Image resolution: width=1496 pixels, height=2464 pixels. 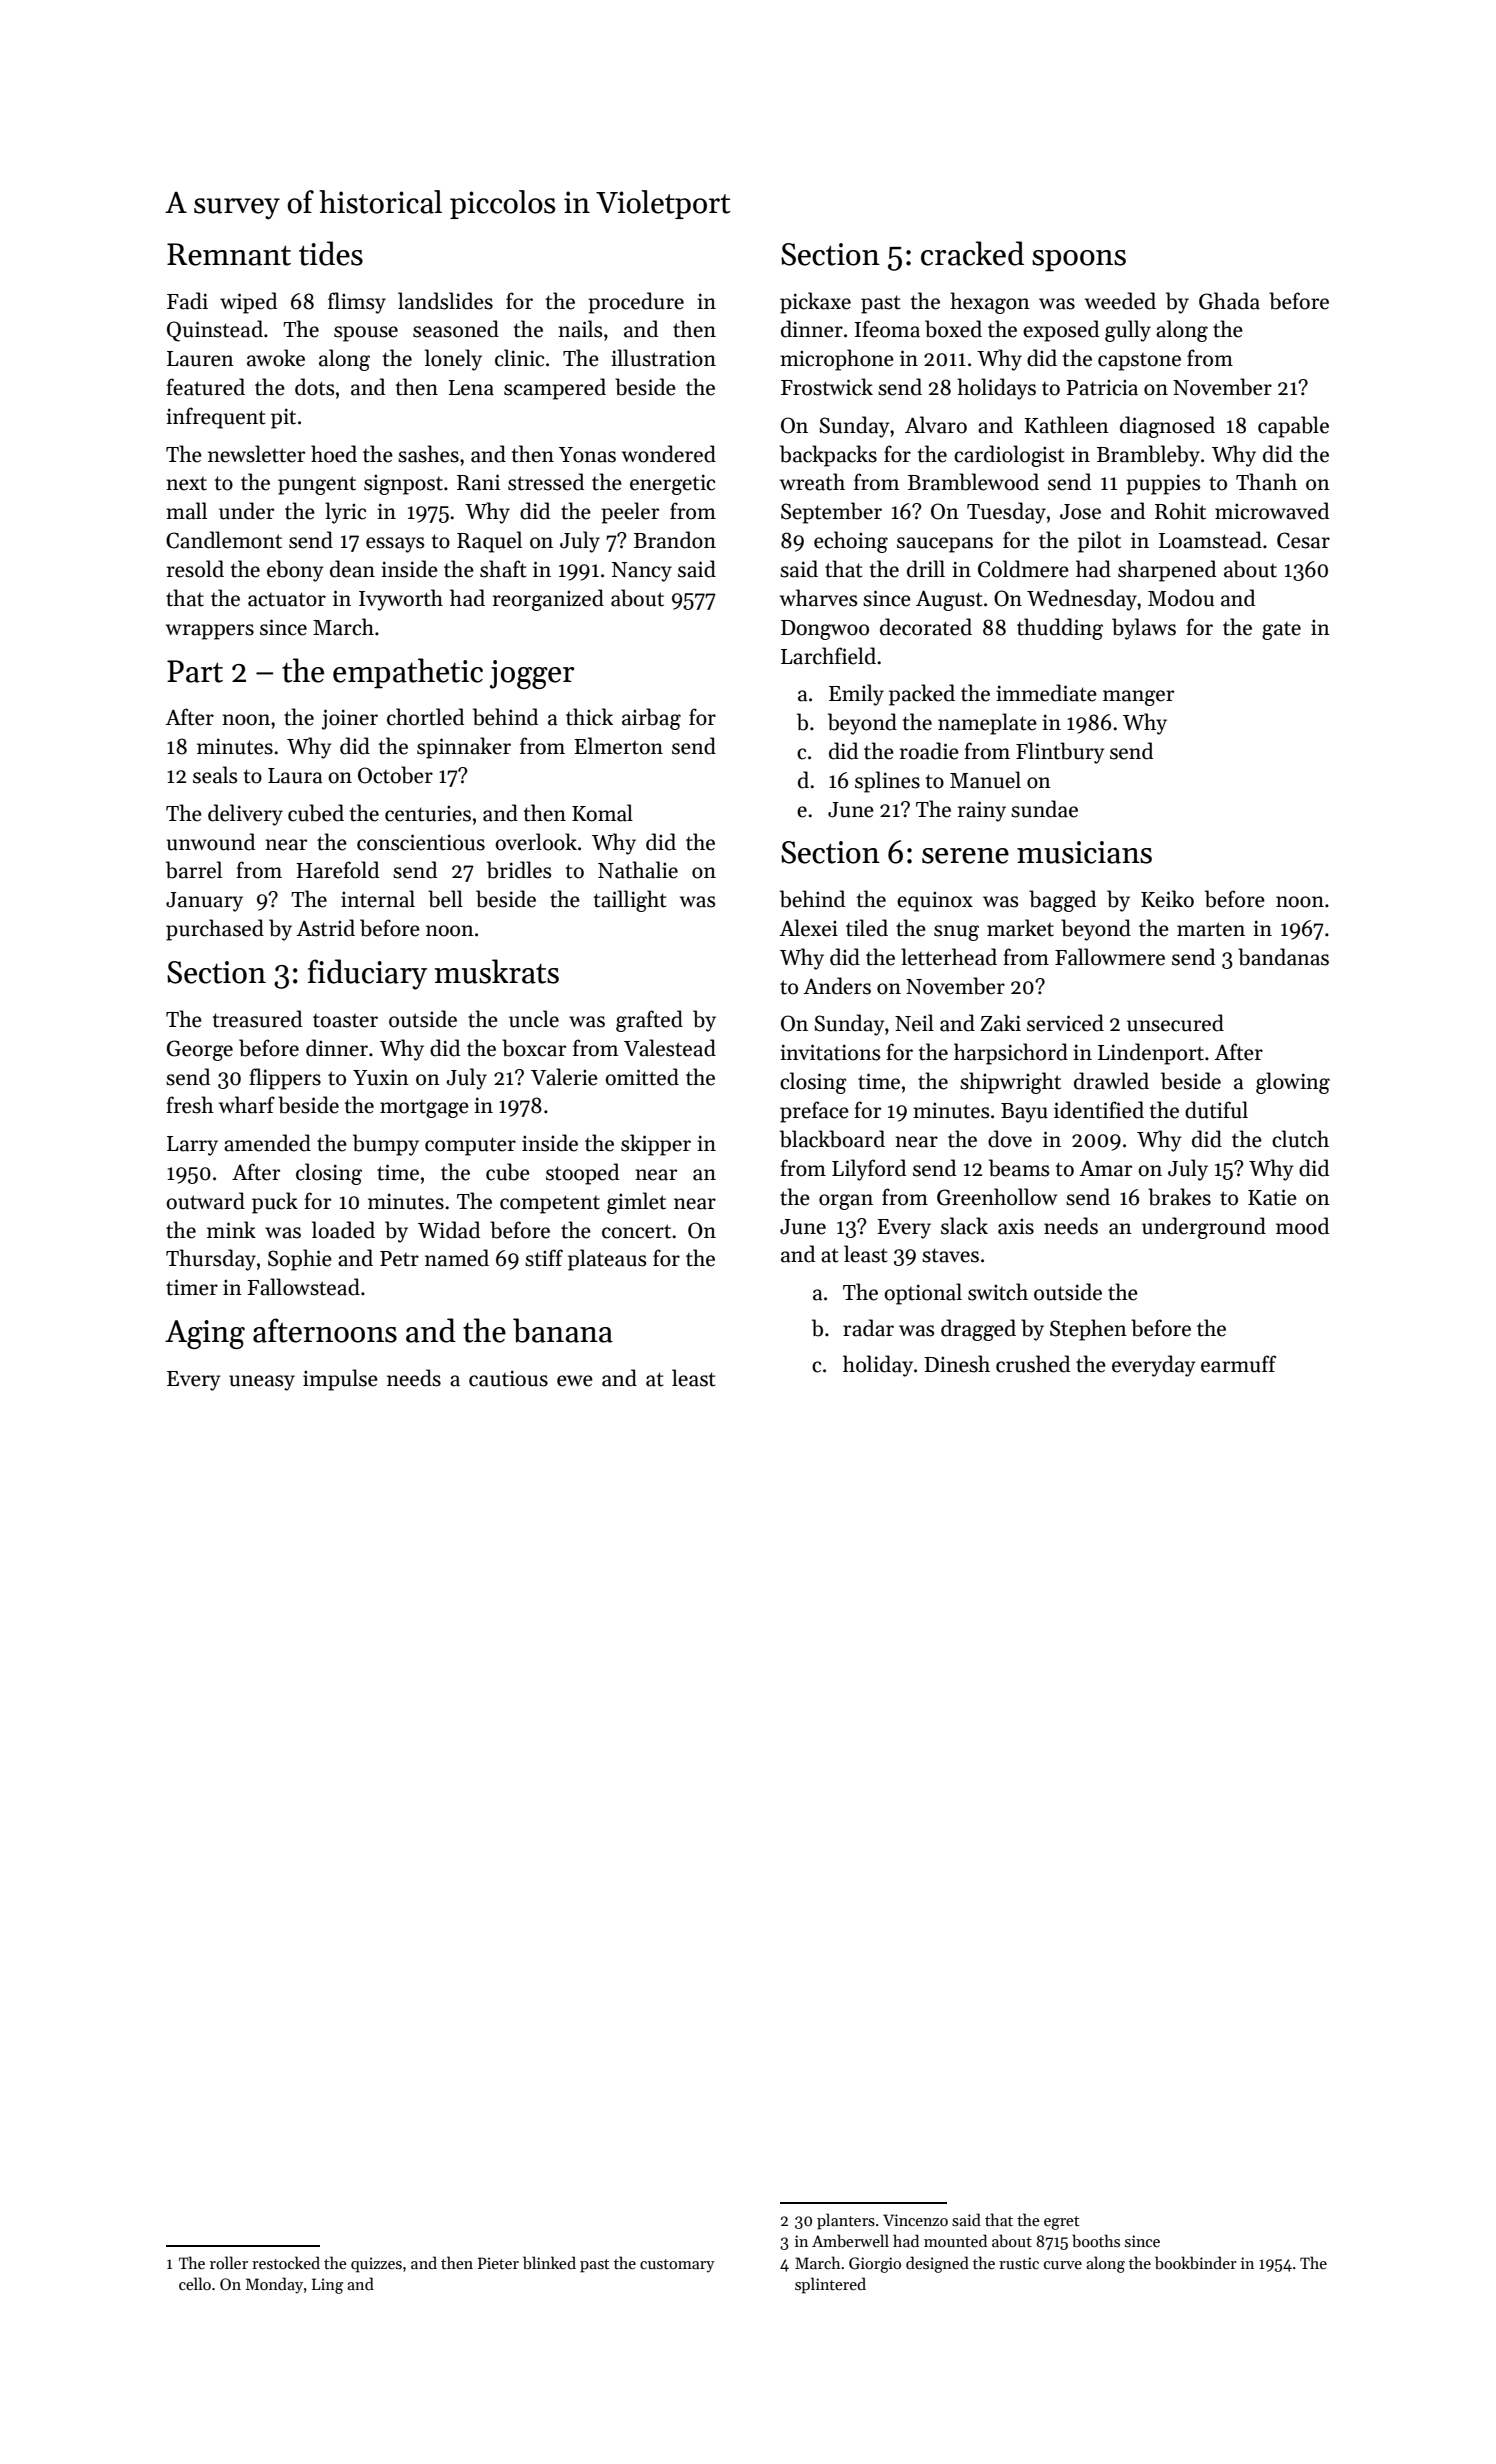 I want to click on Ling, so click(x=327, y=2286).
